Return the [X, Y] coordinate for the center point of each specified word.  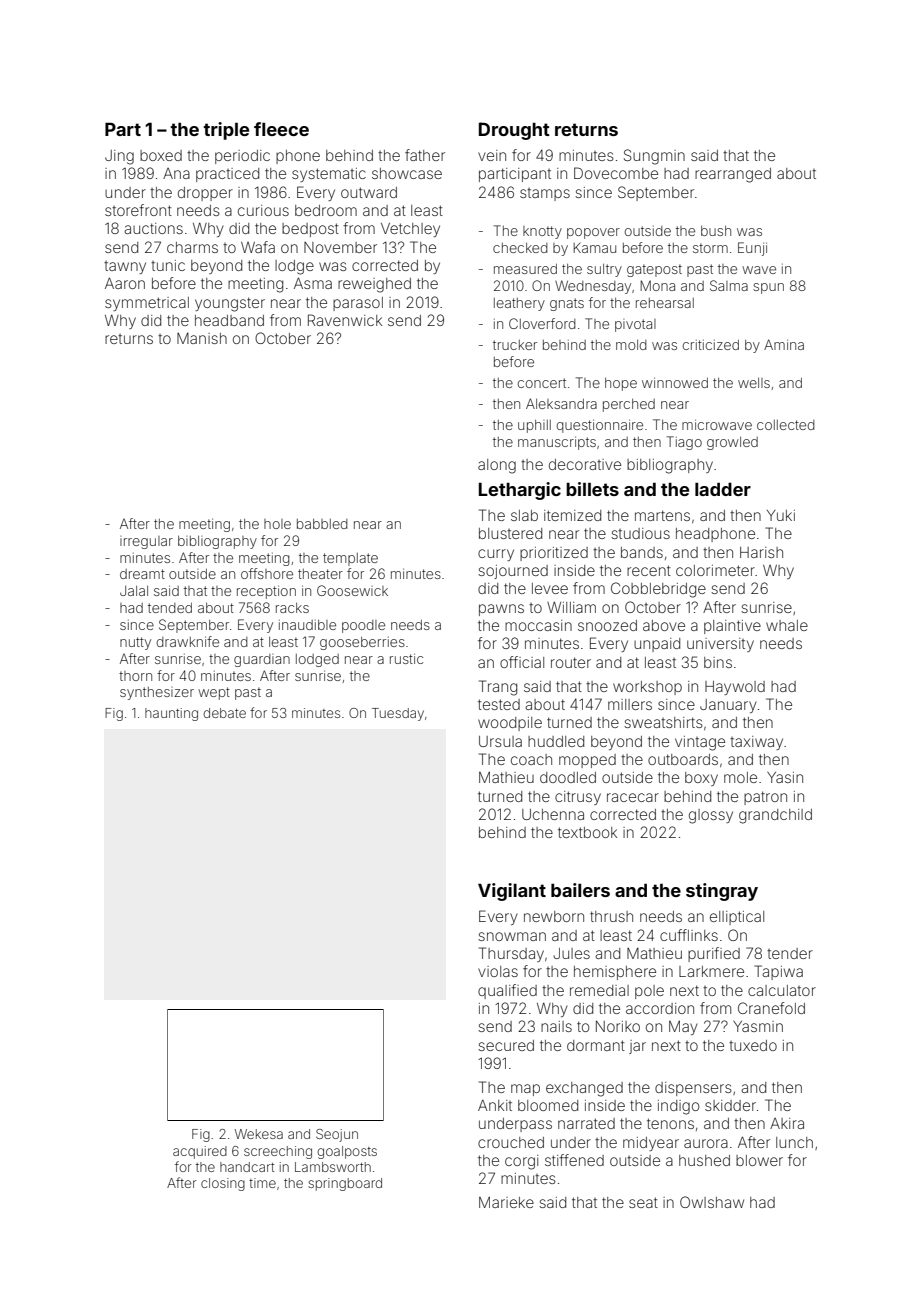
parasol [358, 304]
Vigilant [512, 892]
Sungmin [654, 157]
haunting [171, 714]
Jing [119, 157]
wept [214, 693]
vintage [700, 743]
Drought [514, 131]
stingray [722, 892]
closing [223, 1184]
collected [786, 425]
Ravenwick [345, 320]
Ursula [500, 741]
